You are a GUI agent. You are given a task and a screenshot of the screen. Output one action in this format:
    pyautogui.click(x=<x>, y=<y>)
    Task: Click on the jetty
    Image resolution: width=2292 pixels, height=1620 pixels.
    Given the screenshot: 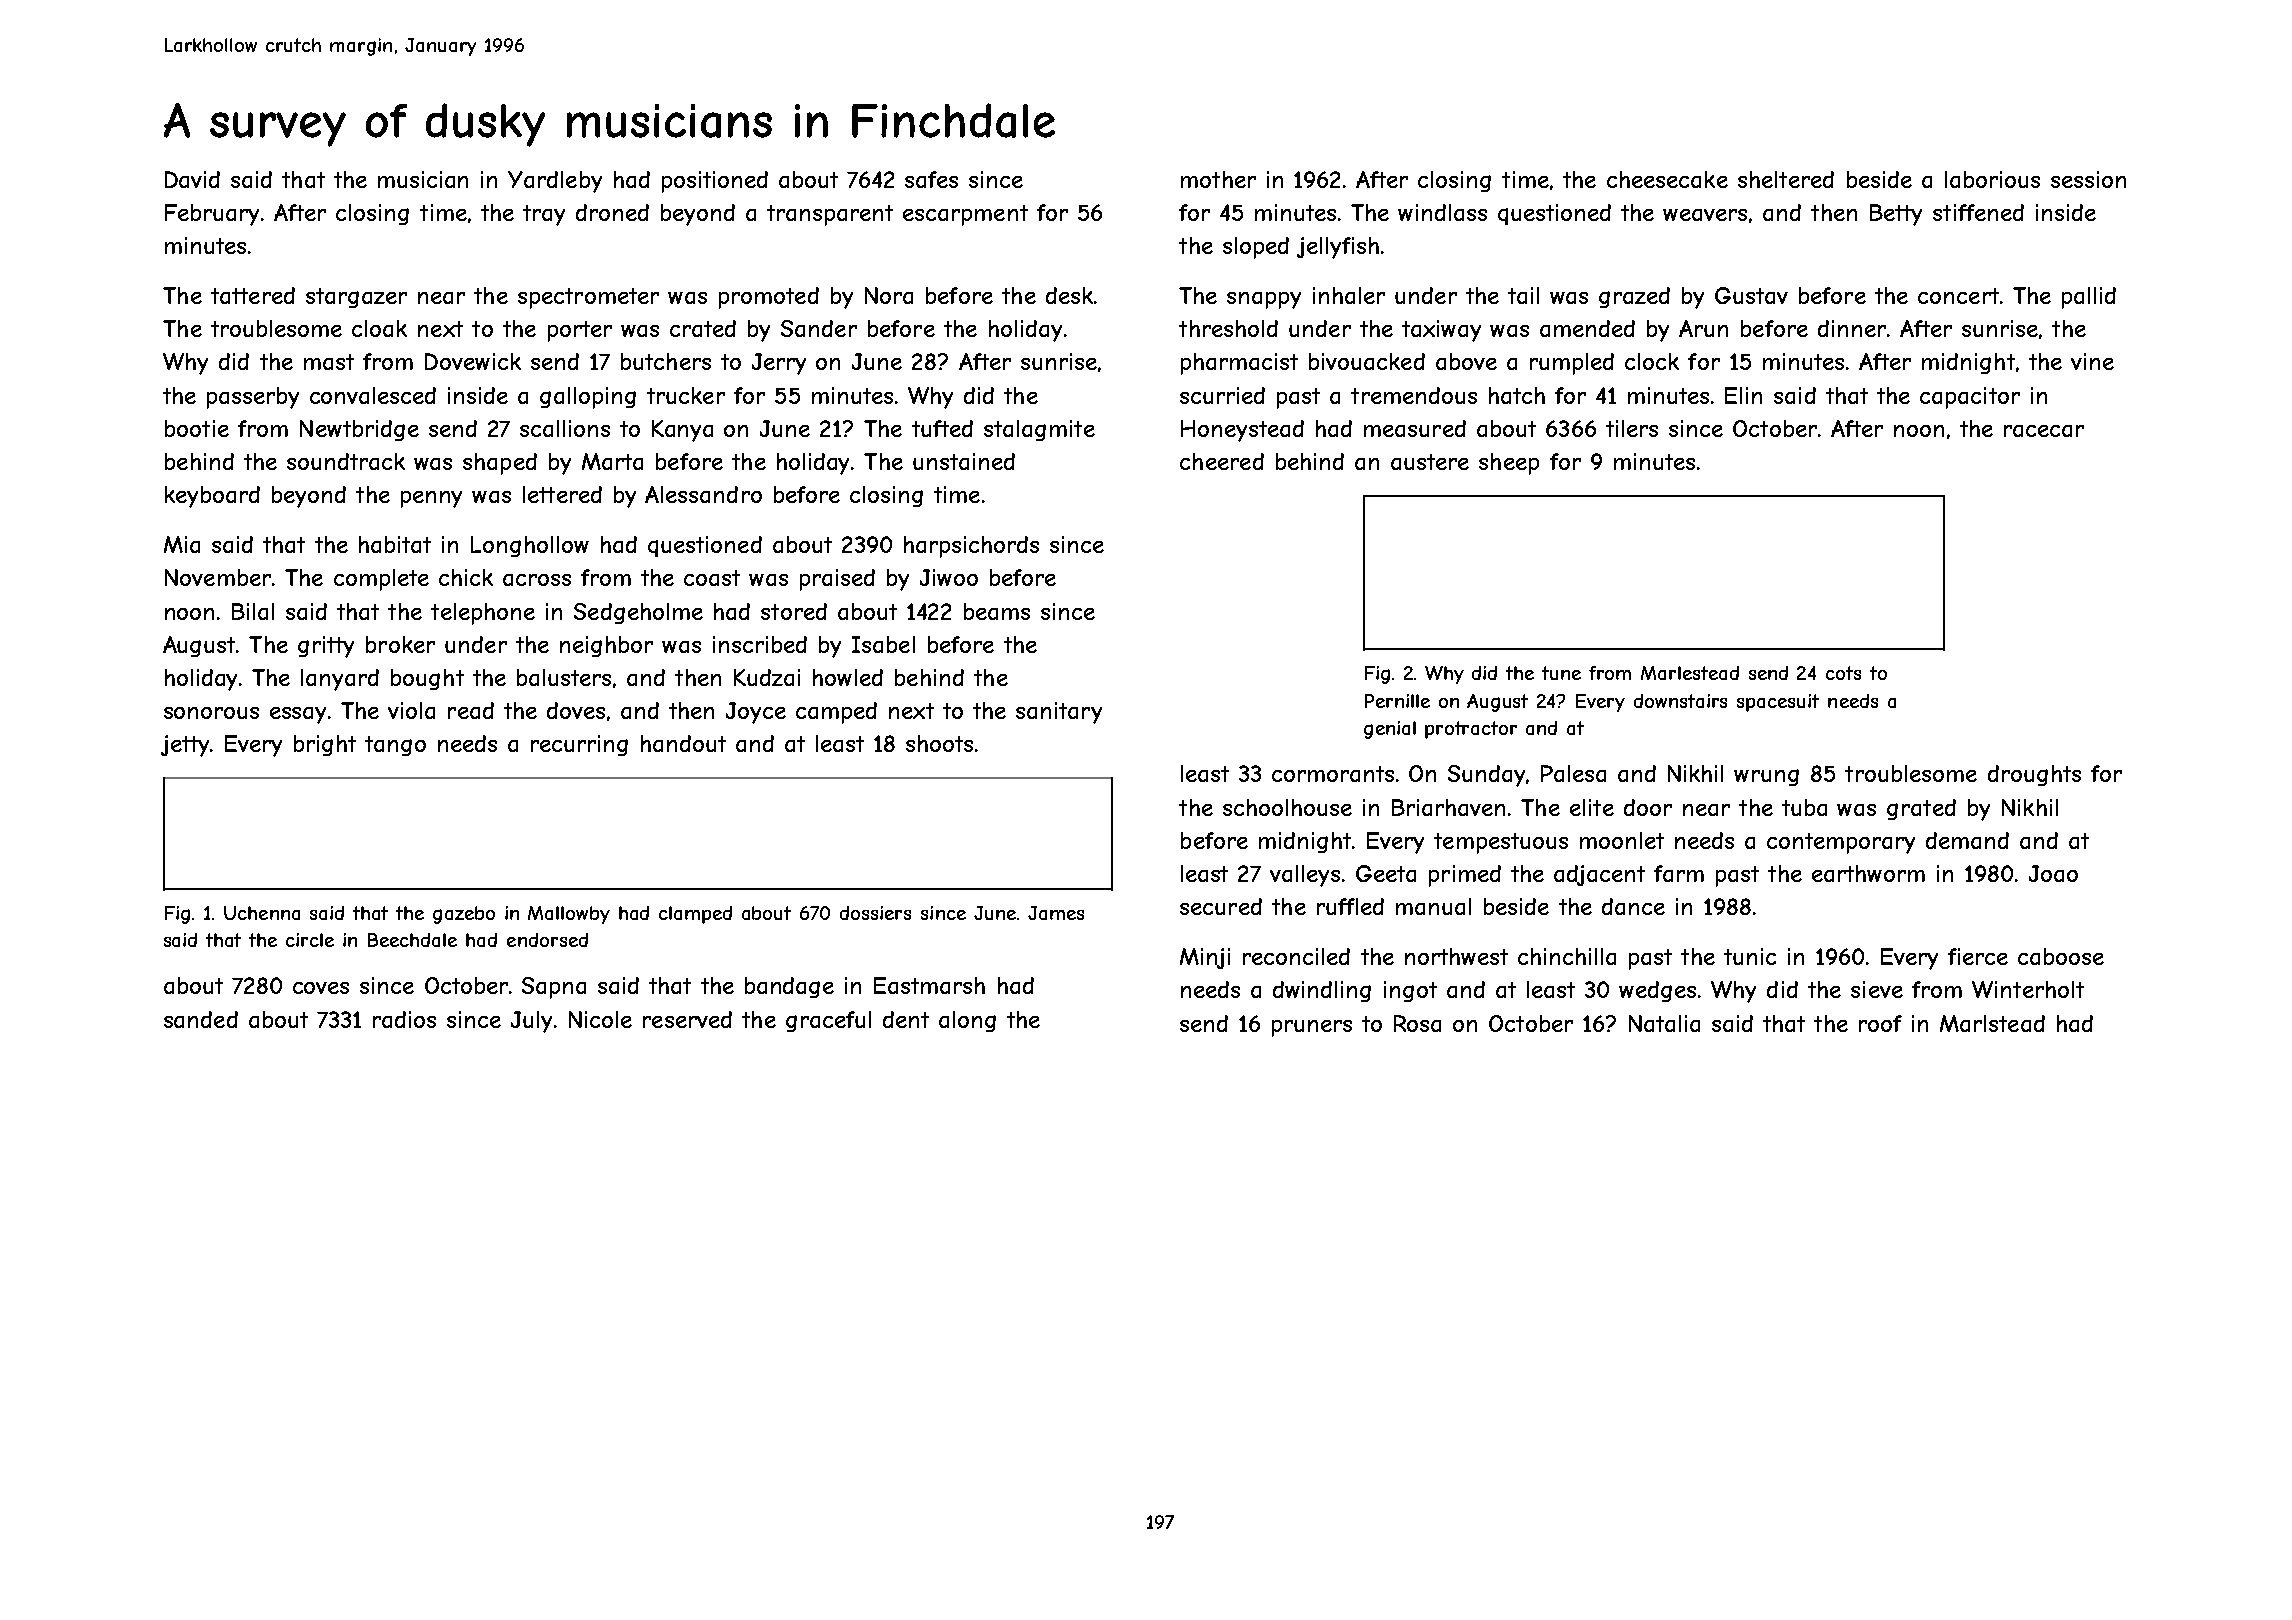 What is the action you would take?
    pyautogui.click(x=185, y=746)
